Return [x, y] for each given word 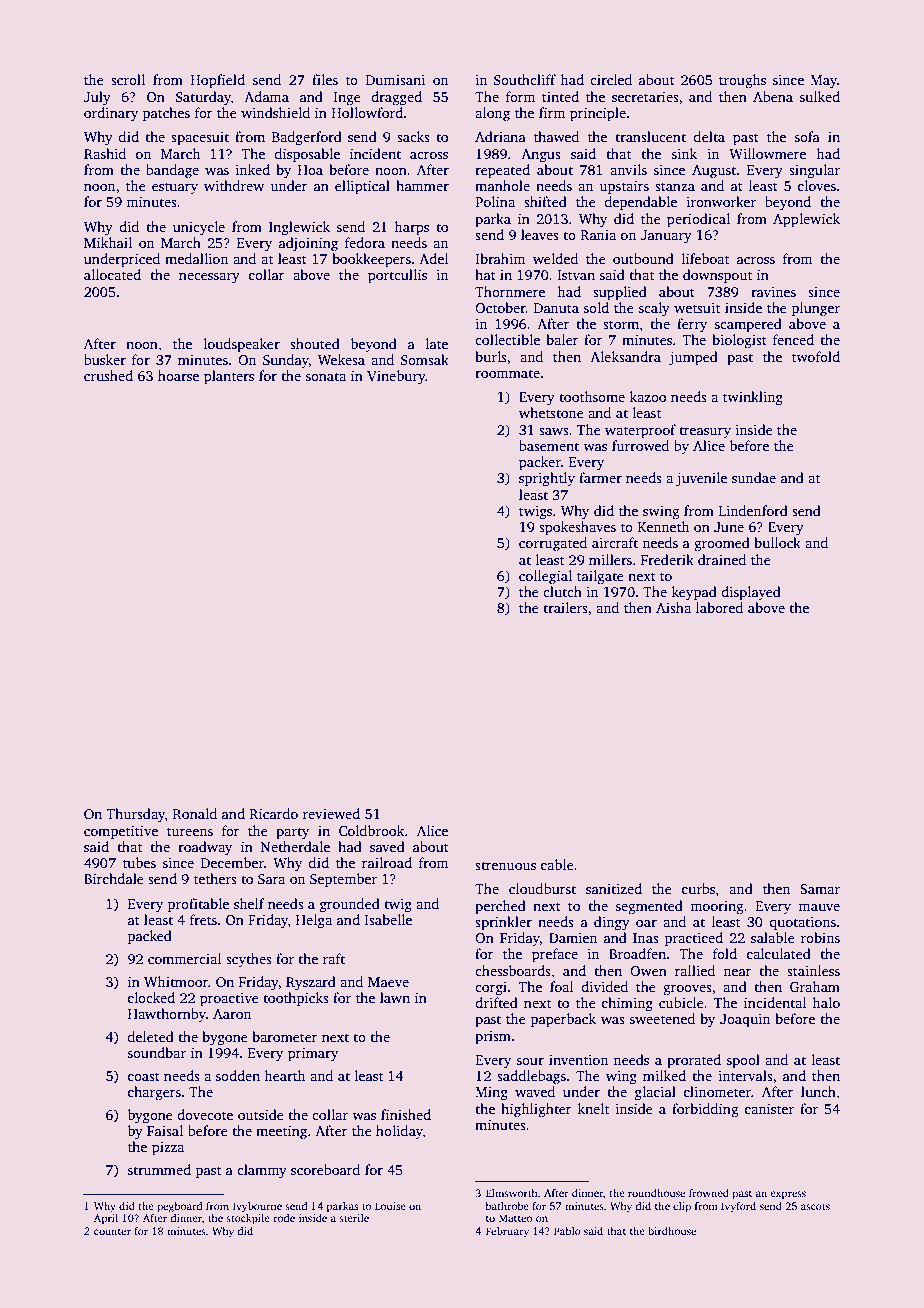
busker [105, 359]
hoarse [178, 375]
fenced [793, 339]
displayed [751, 593]
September [343, 880]
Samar [820, 889]
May [823, 81]
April [106, 1219]
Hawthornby [167, 1015]
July [97, 98]
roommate [507, 373]
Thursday [135, 815]
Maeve [388, 982]
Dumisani [395, 80]
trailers [565, 607]
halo [826, 1002]
